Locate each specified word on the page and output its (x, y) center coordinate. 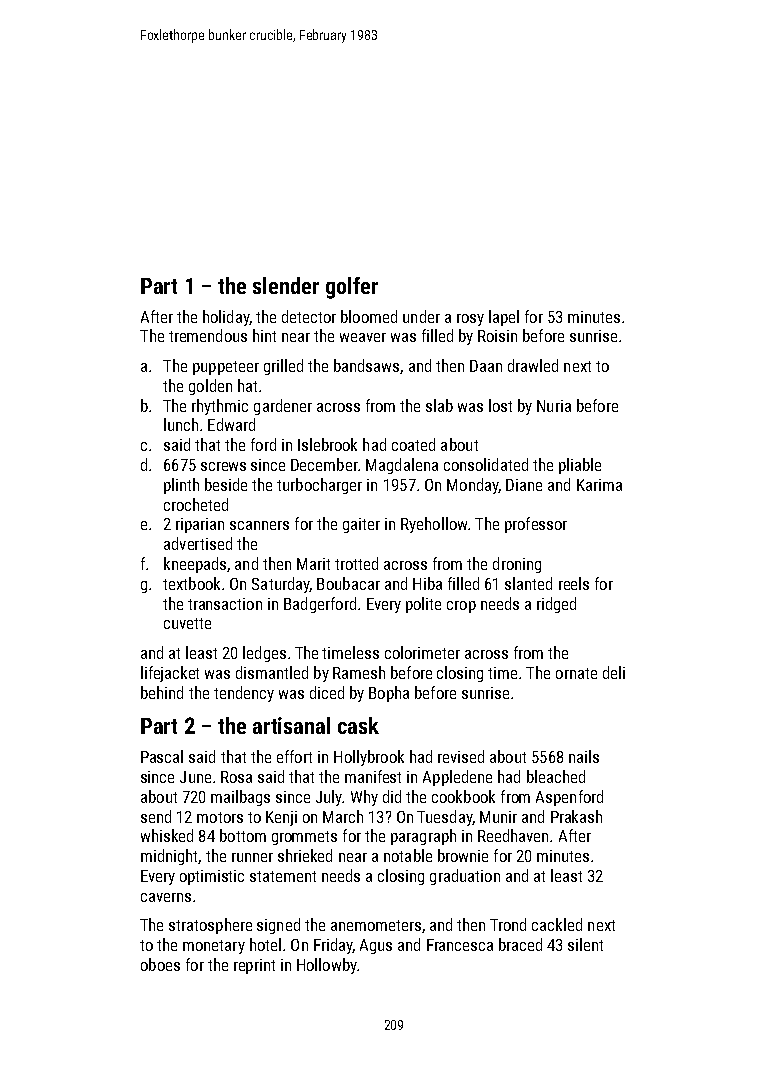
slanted (528, 583)
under (421, 316)
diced (327, 692)
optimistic (212, 877)
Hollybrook (369, 758)
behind (162, 692)
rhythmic (220, 407)
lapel (504, 318)
